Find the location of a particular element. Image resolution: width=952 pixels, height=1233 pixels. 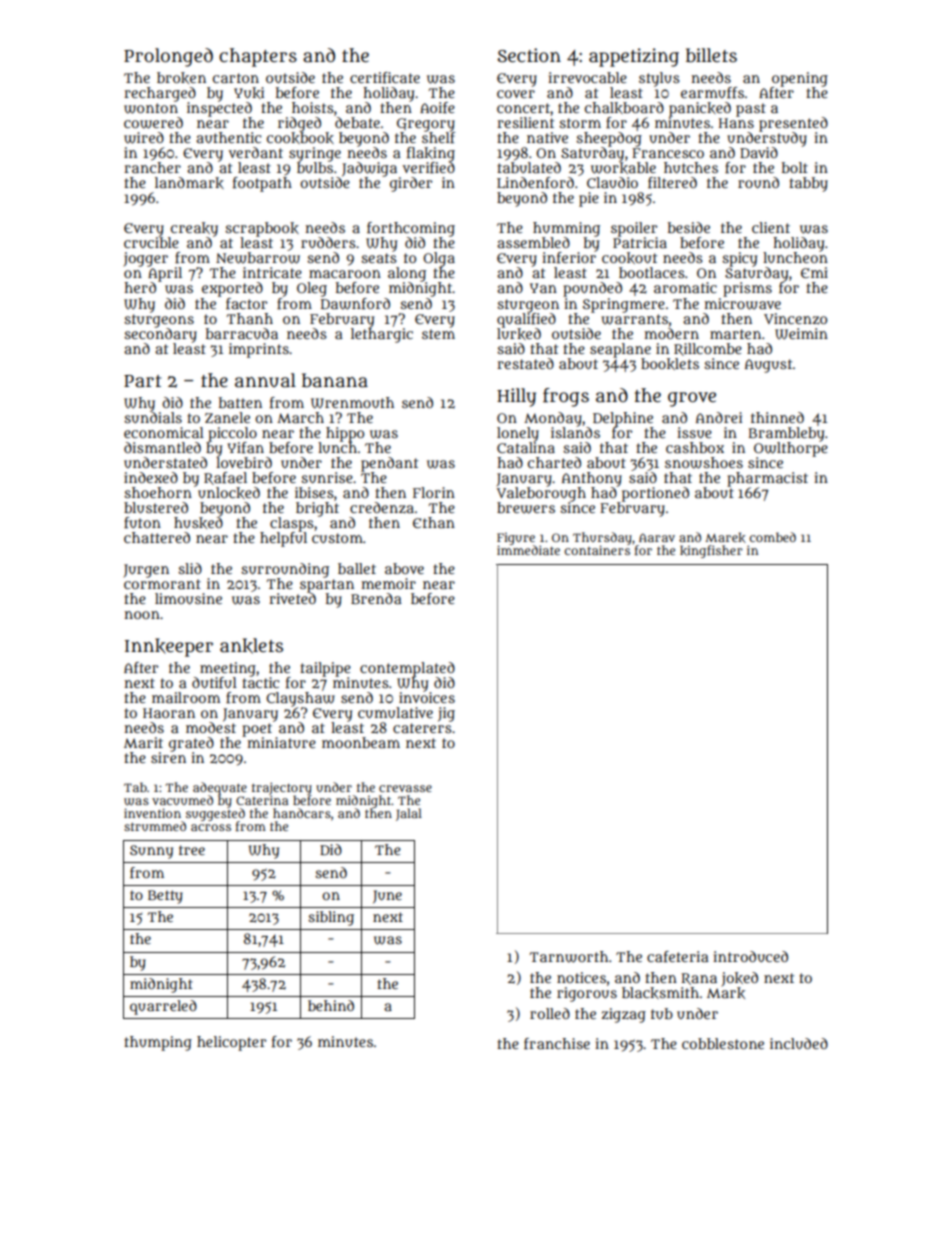

helicopter is located at coordinates (231, 1043).
